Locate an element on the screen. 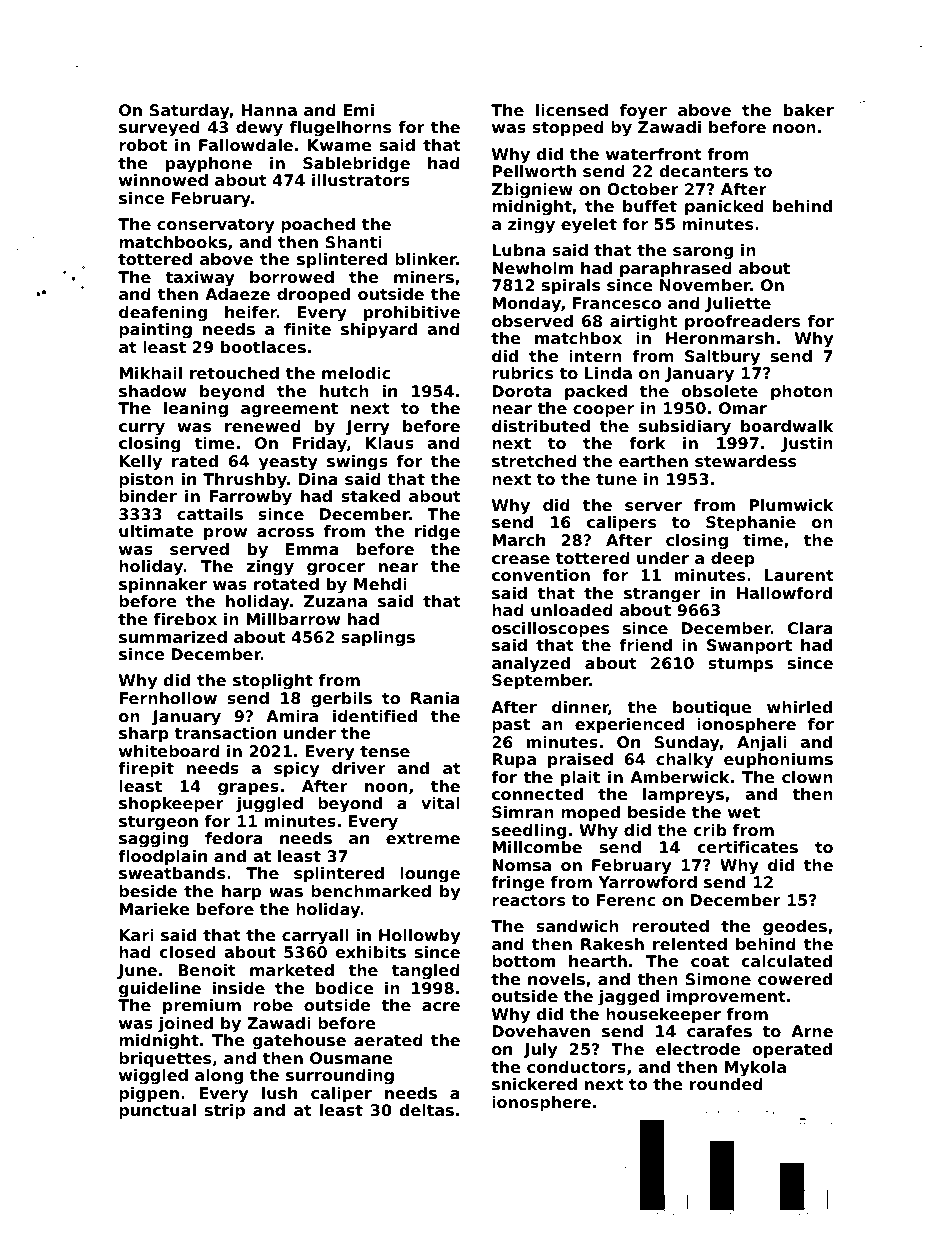 Image resolution: width=952 pixels, height=1233 pixels. flugelhorns is located at coordinates (340, 129).
